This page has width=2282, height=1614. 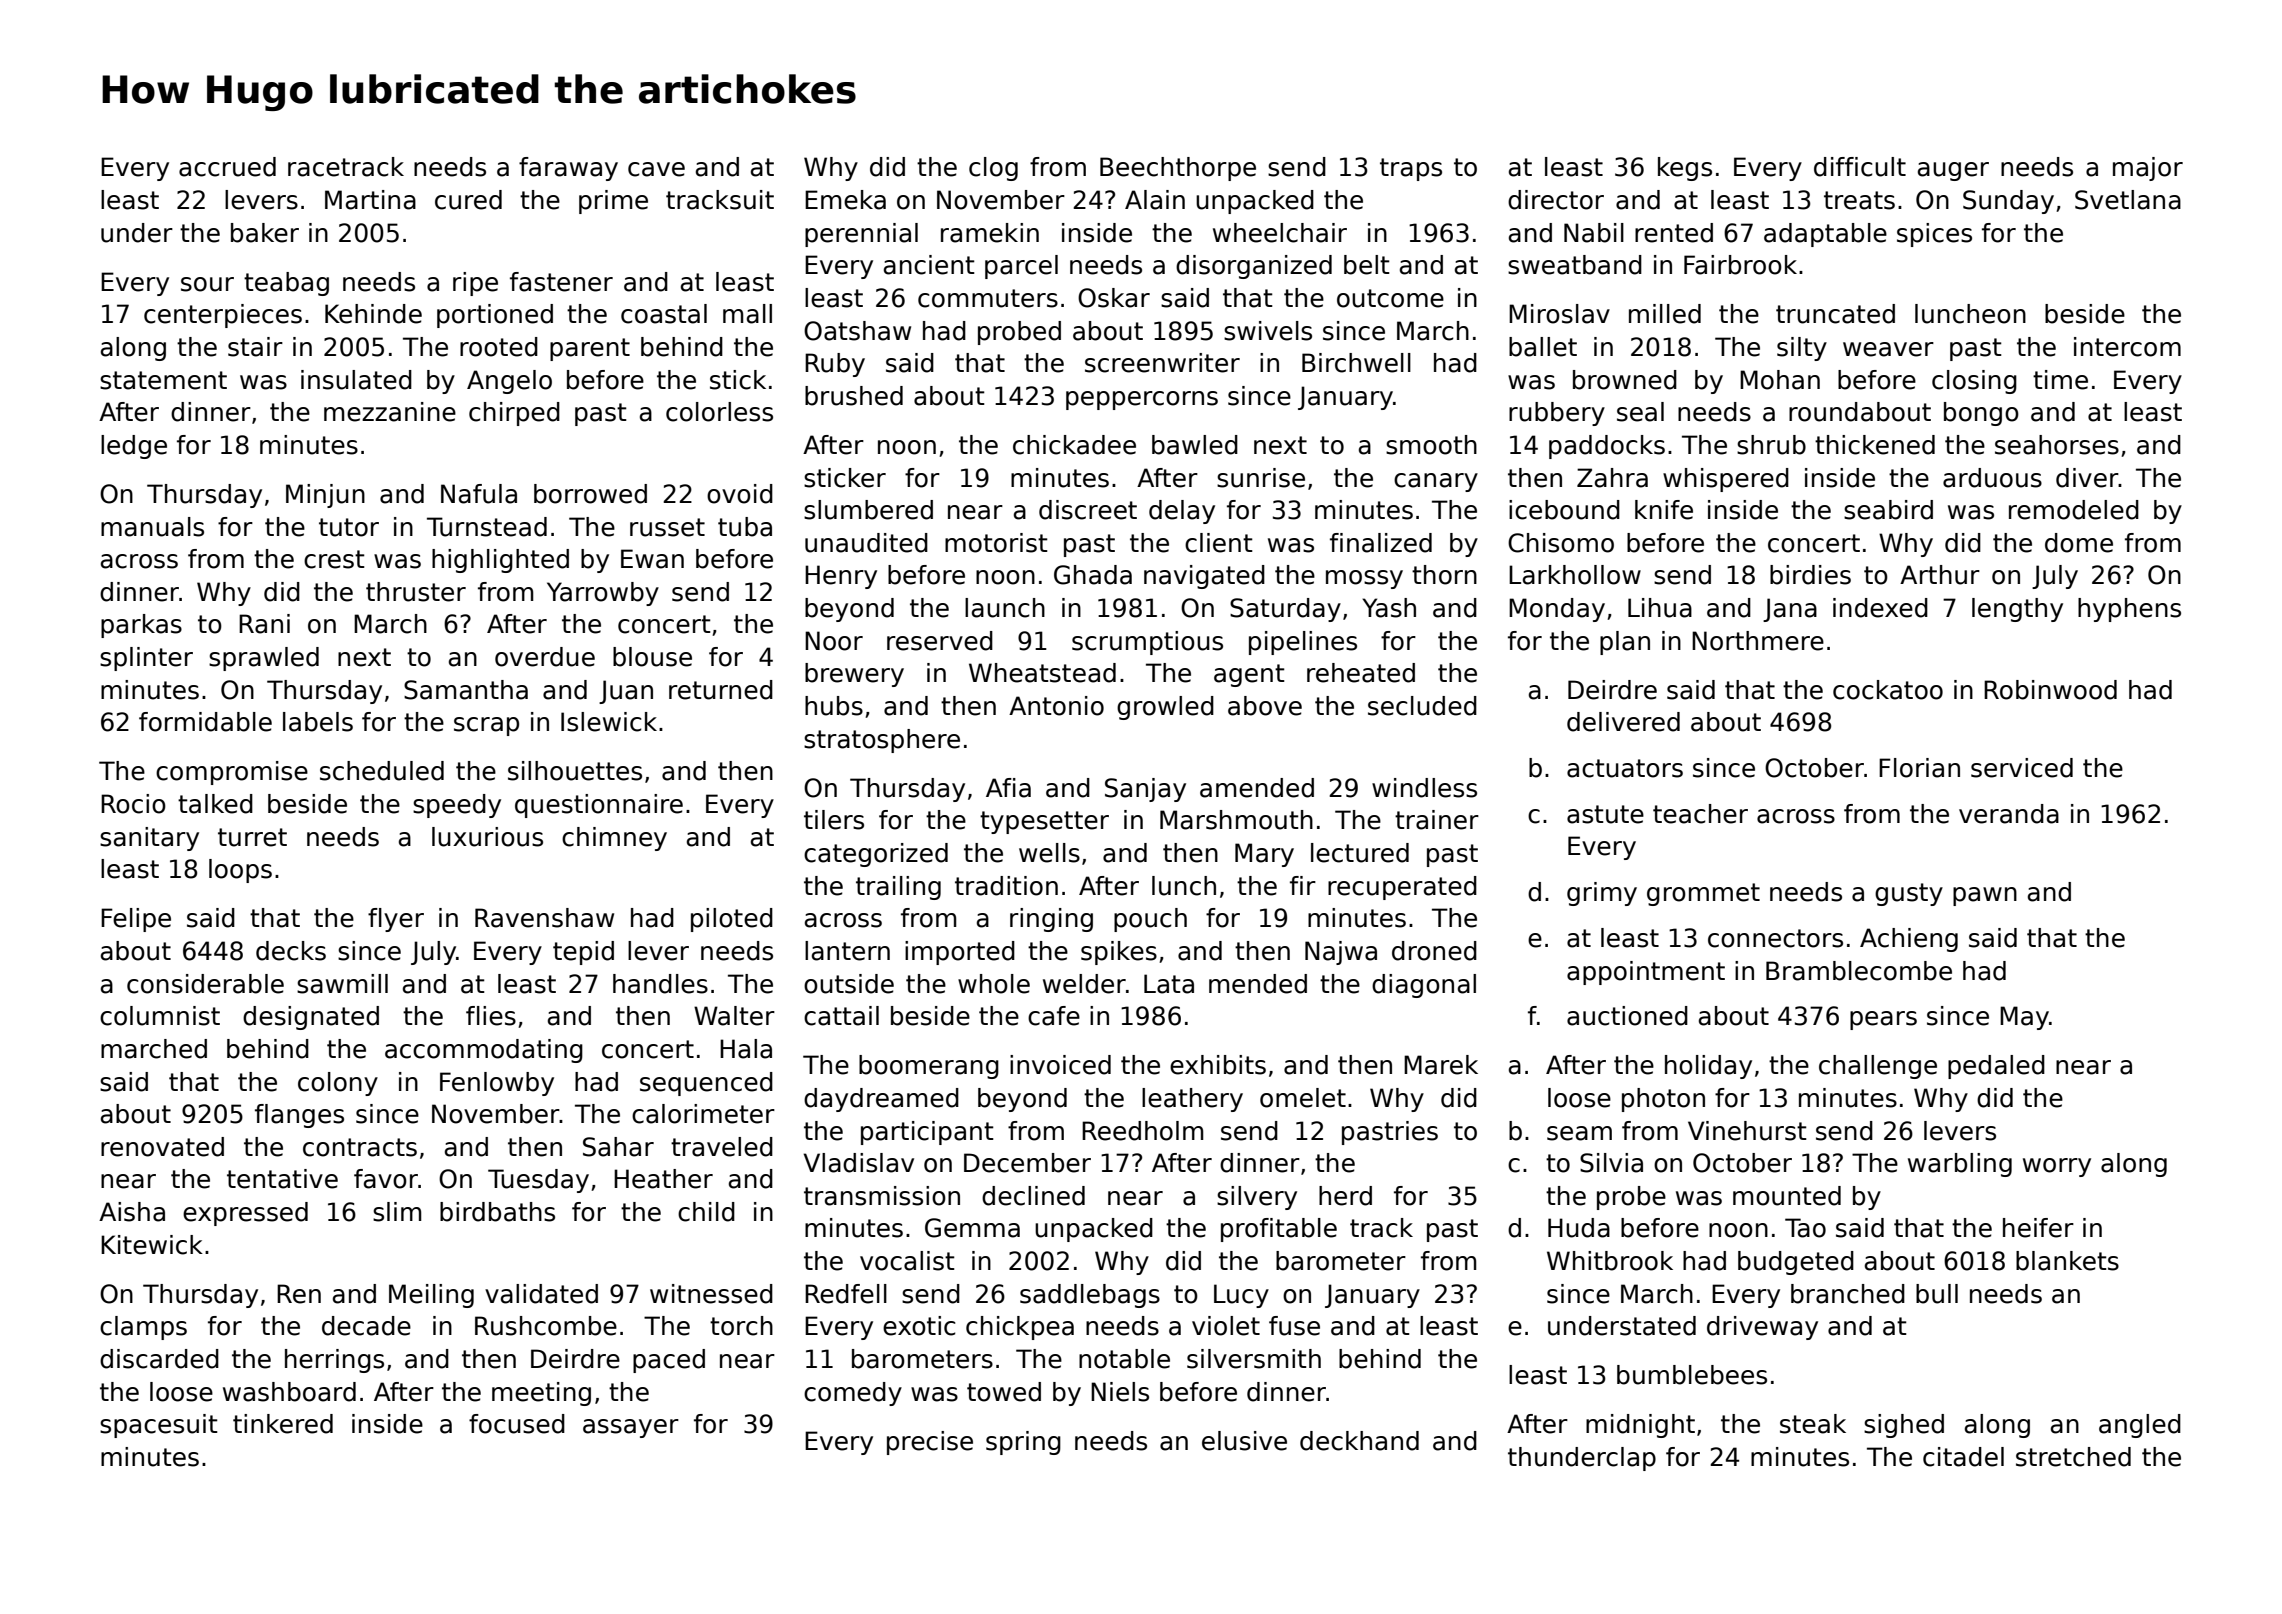 I want to click on sanitary, so click(x=149, y=839).
